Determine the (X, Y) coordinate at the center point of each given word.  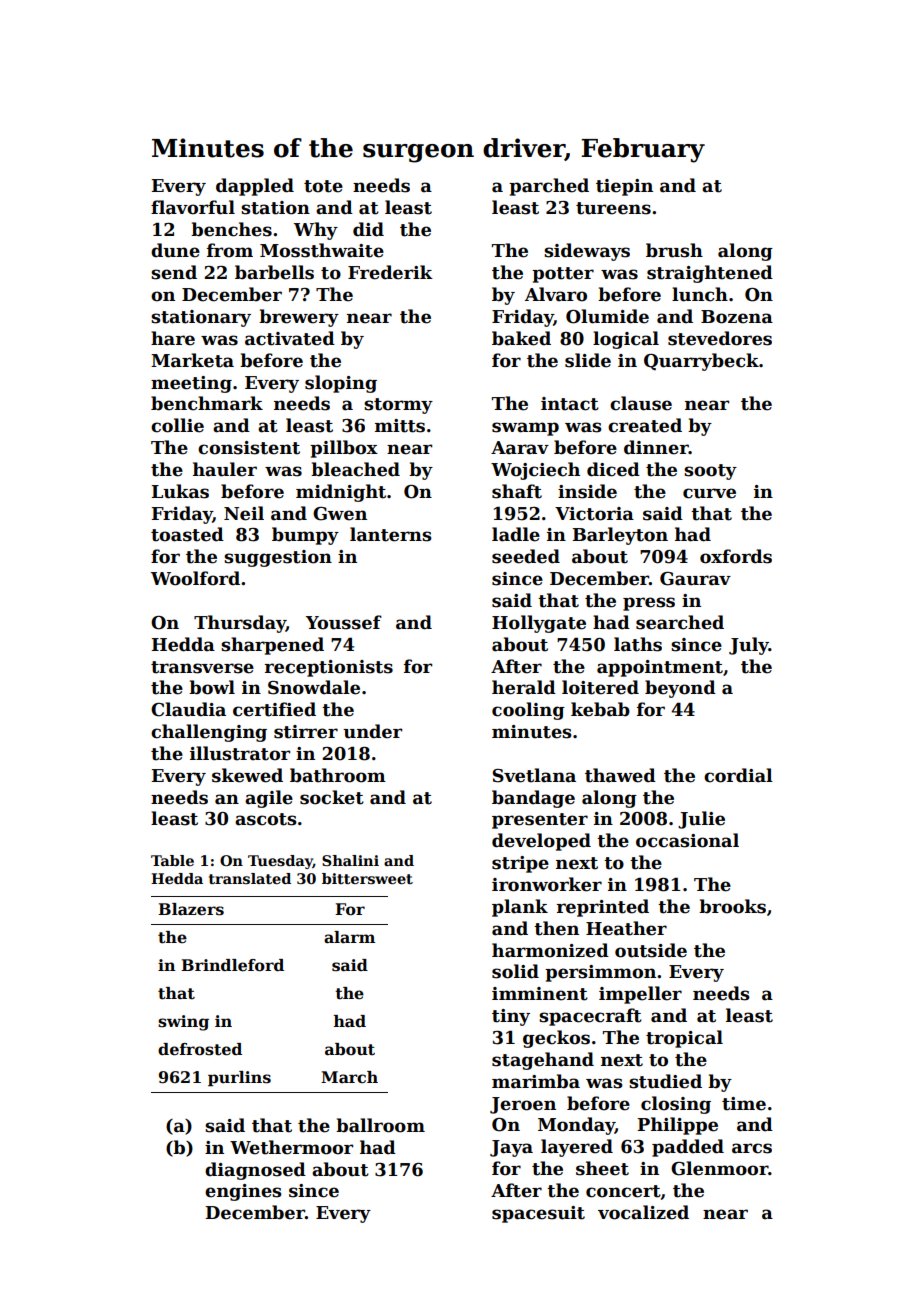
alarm (349, 937)
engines (243, 1192)
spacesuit (538, 1214)
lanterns (391, 534)
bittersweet (367, 878)
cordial (738, 775)
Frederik (390, 272)
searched (680, 622)
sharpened (272, 646)
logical (626, 340)
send (174, 272)
